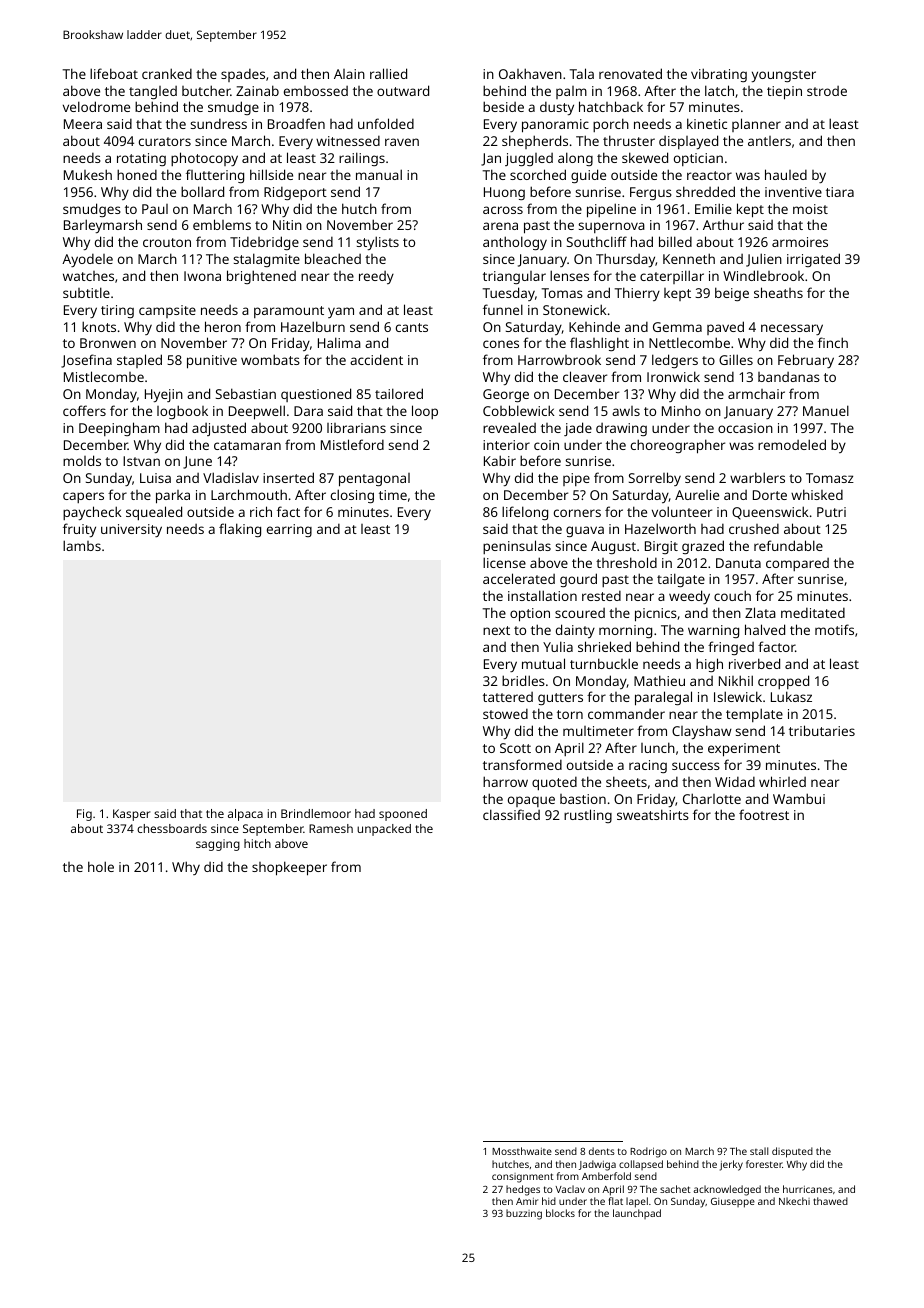  What do you see at coordinates (830, 1201) in the document?
I see `thawed` at bounding box center [830, 1201].
